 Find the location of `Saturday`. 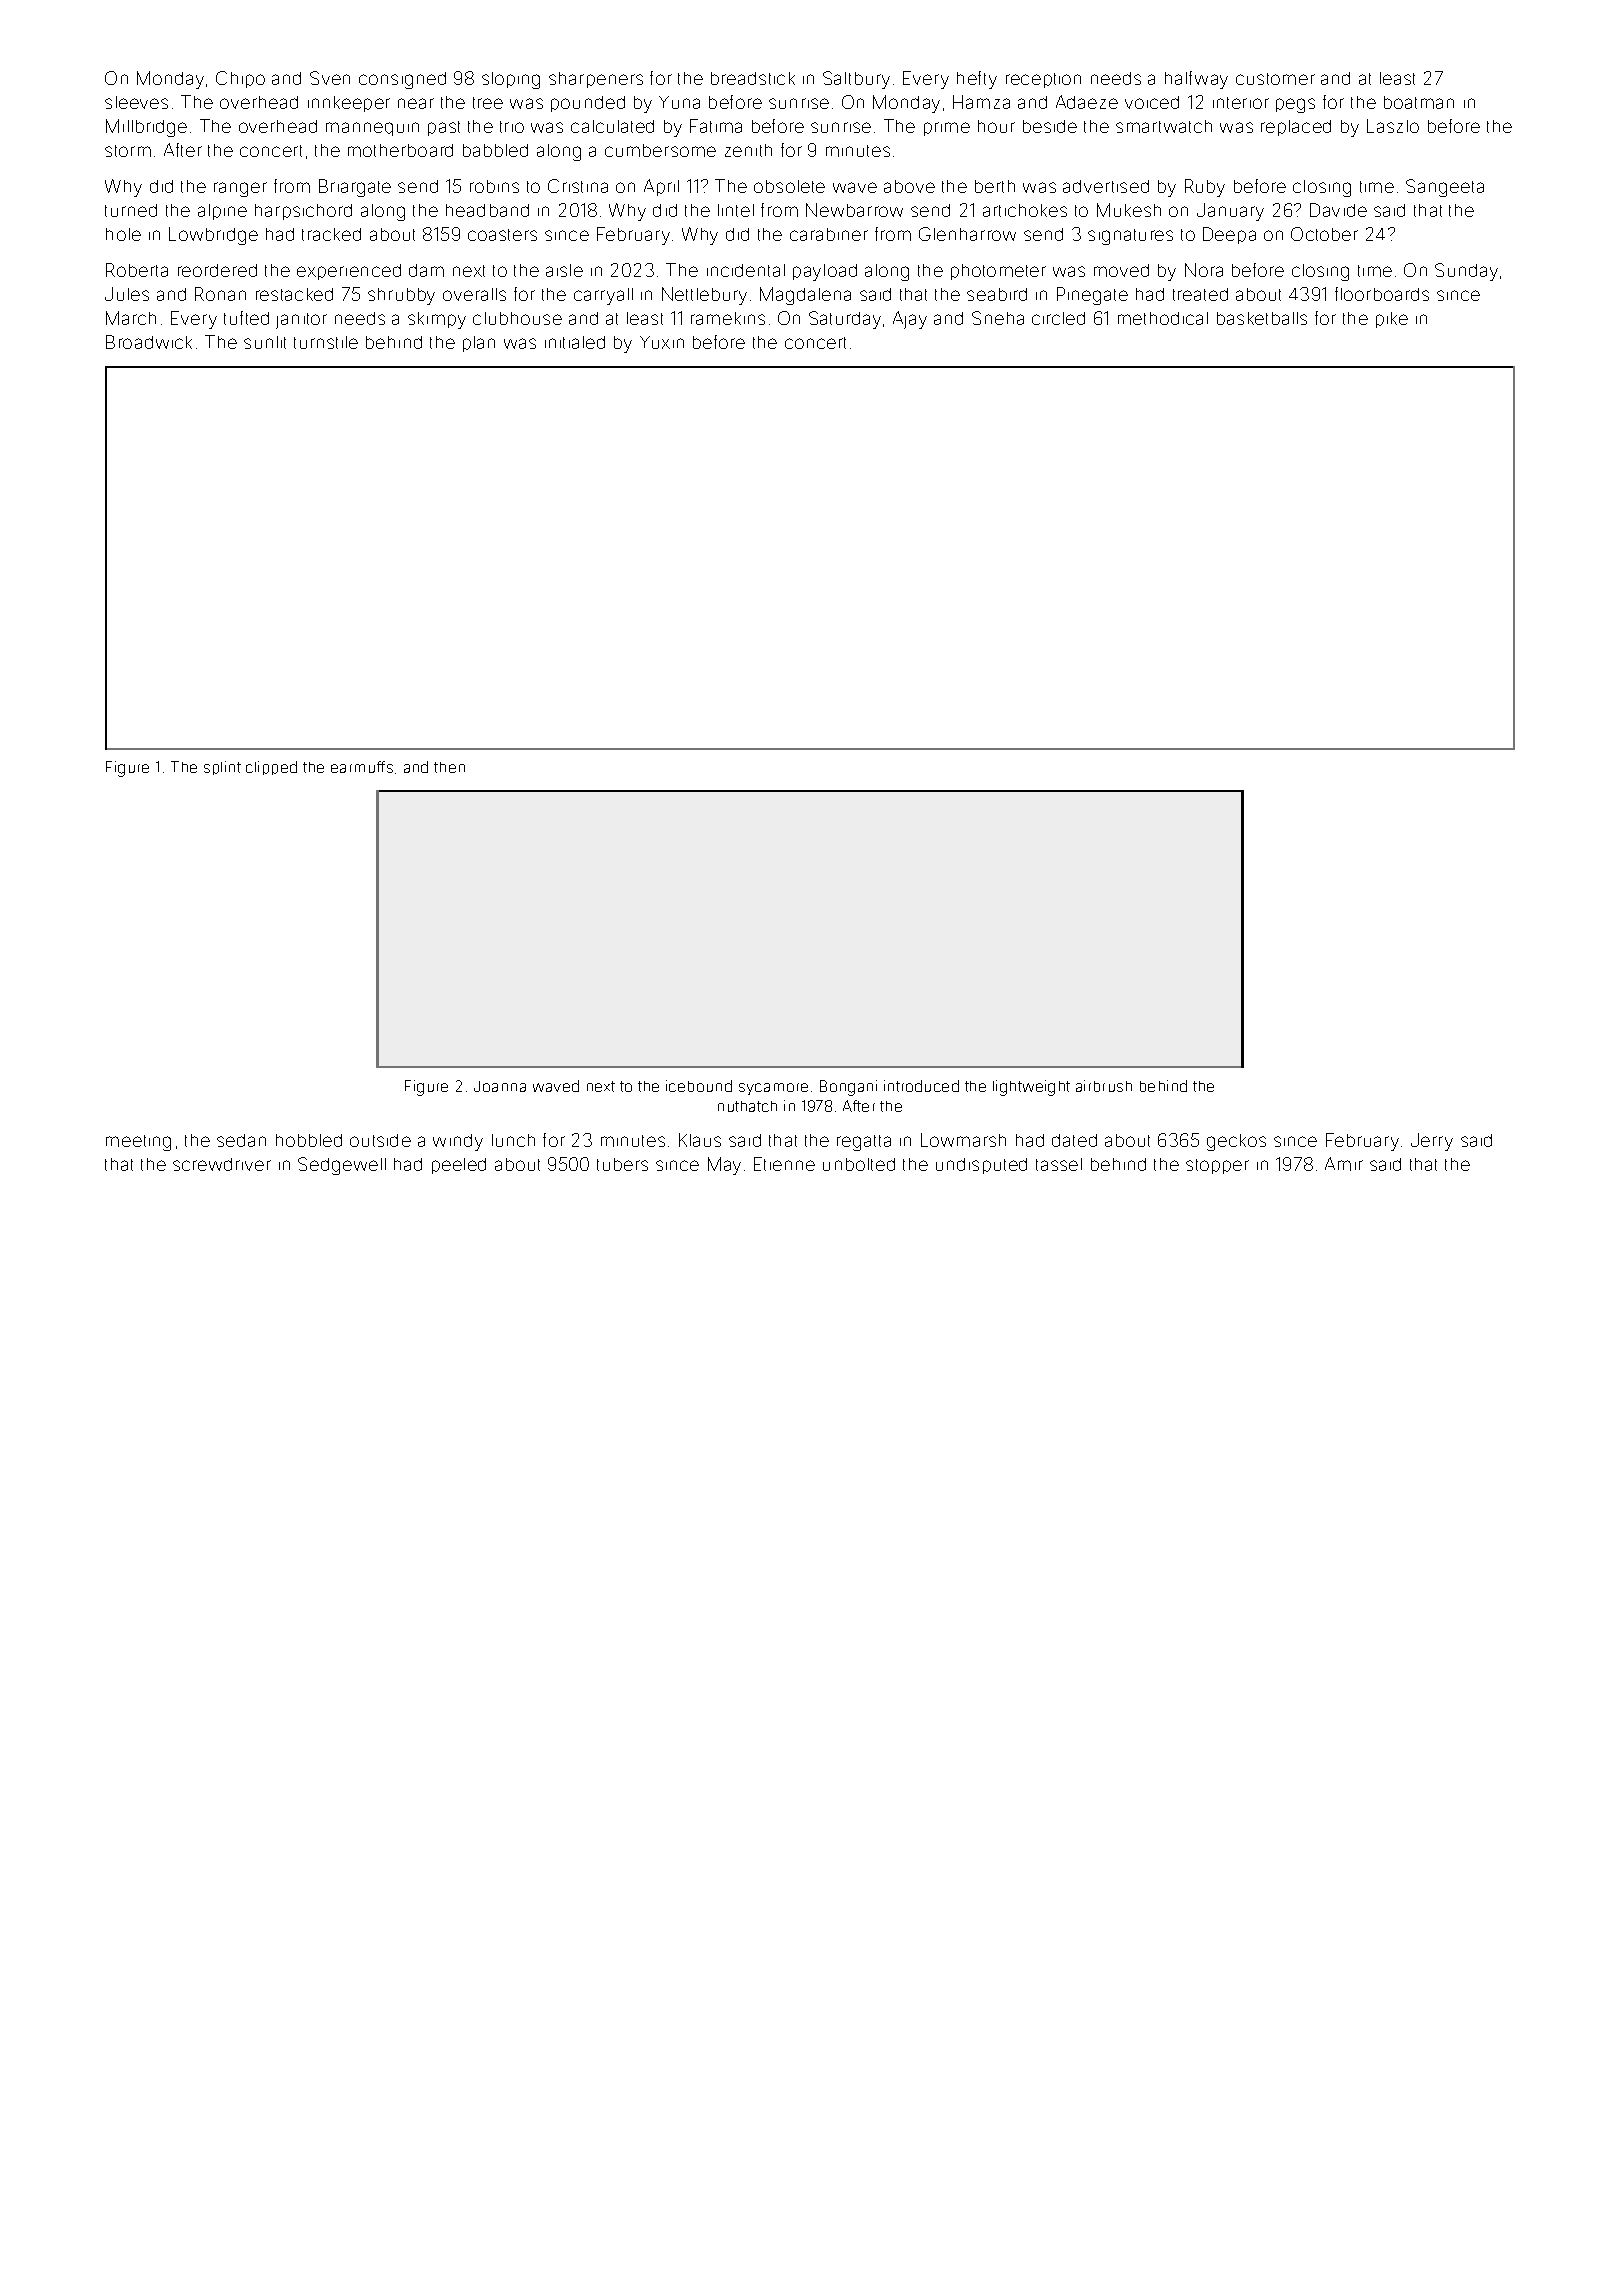

Saturday is located at coordinates (845, 320).
